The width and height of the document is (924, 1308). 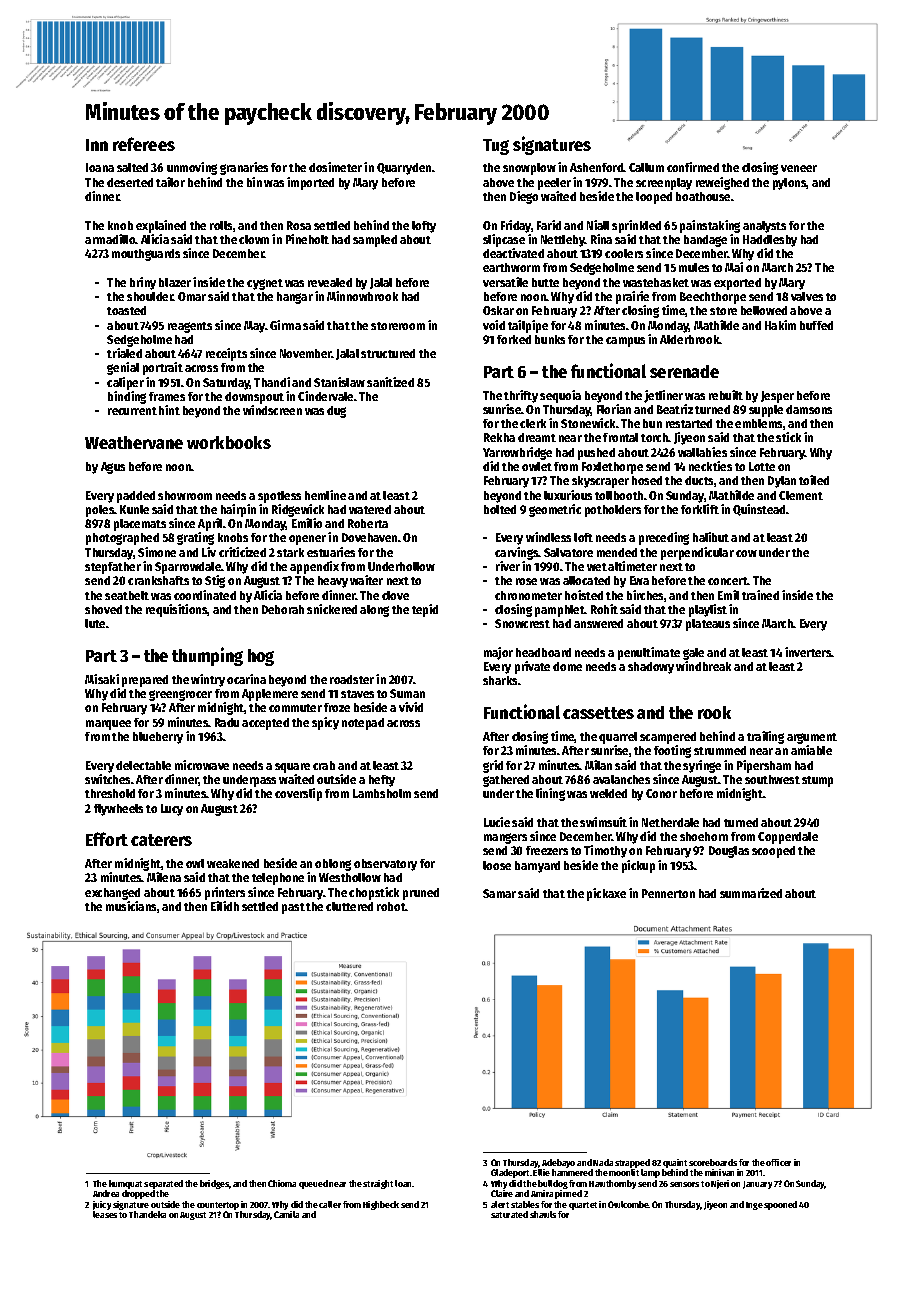 What do you see at coordinates (147, 1214) in the document?
I see `Thandeka` at bounding box center [147, 1214].
